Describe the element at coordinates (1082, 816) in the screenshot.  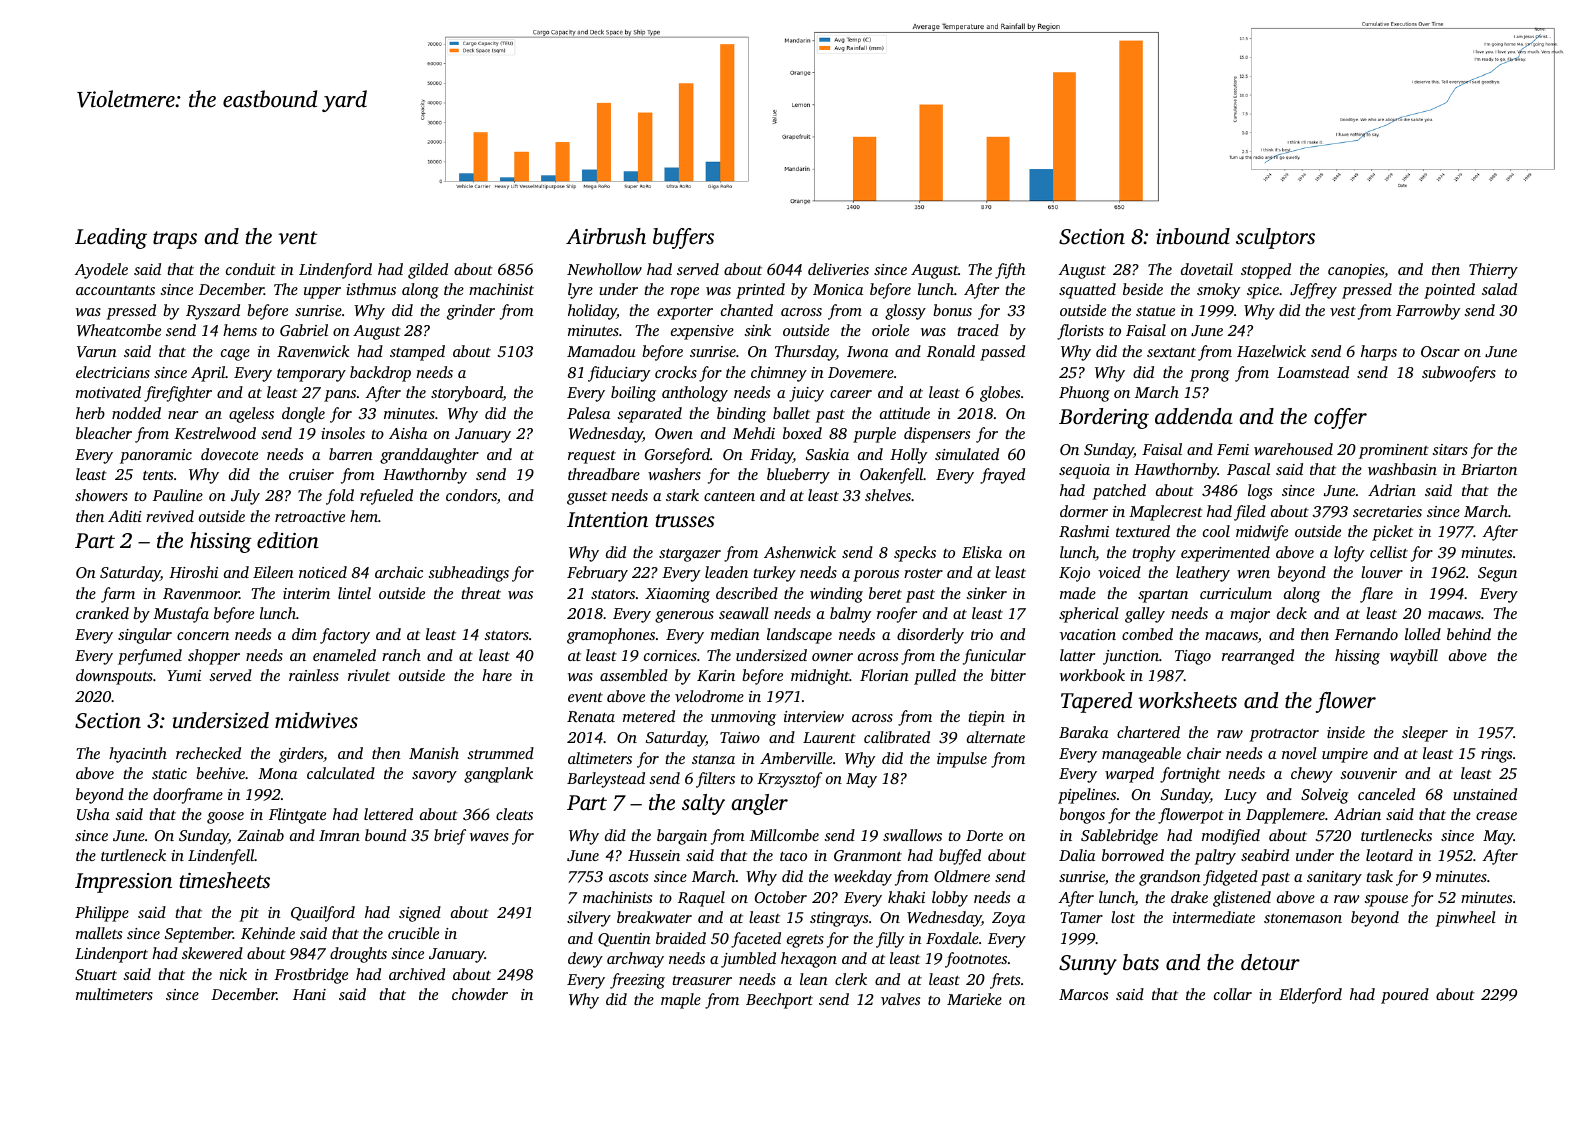
I see `bongos` at that location.
